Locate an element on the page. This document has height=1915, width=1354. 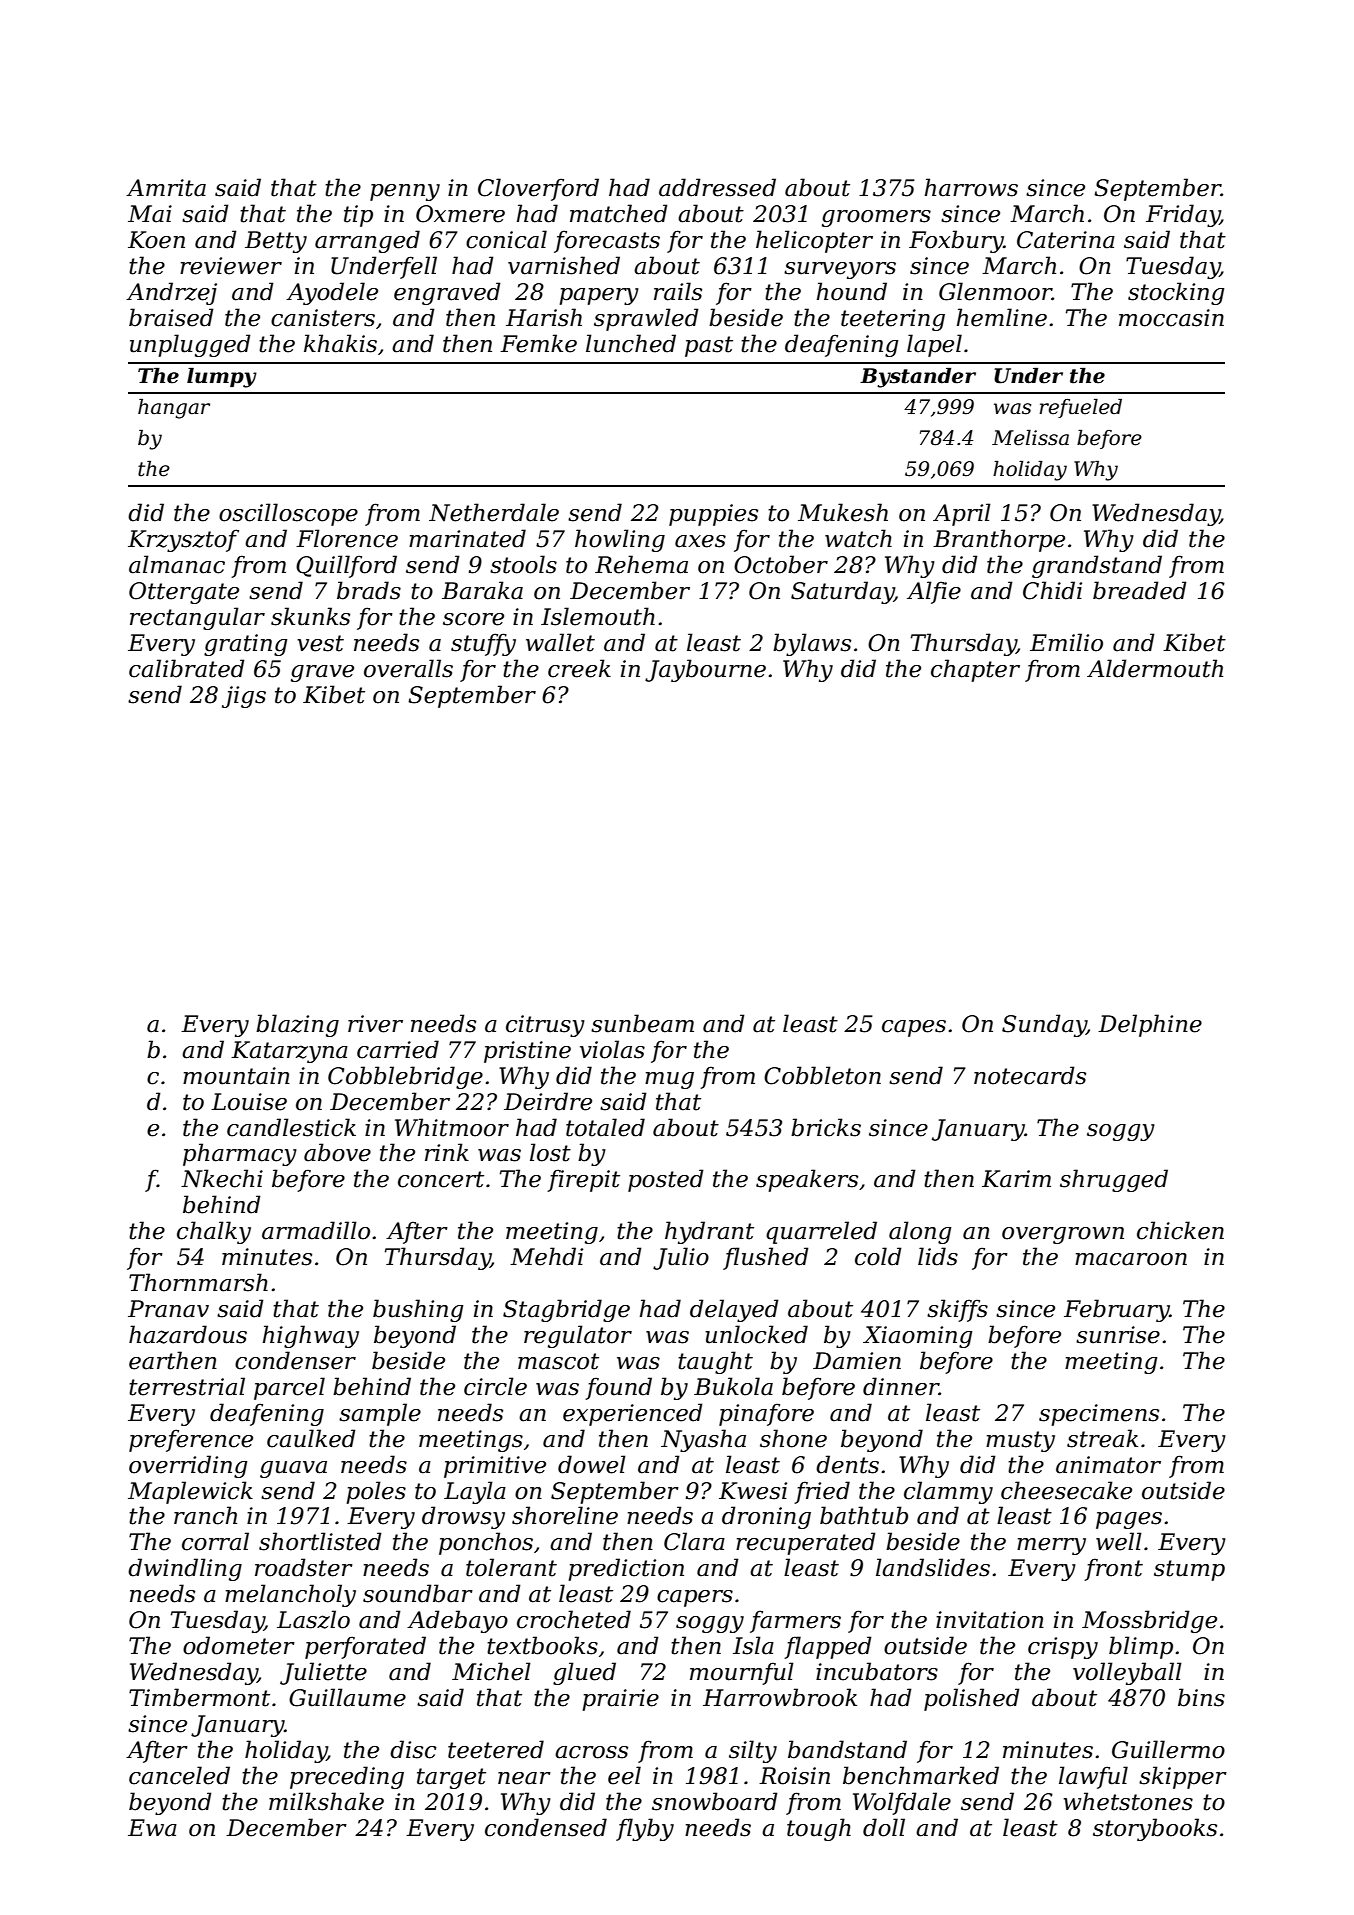
animator is located at coordinates (1108, 1465).
